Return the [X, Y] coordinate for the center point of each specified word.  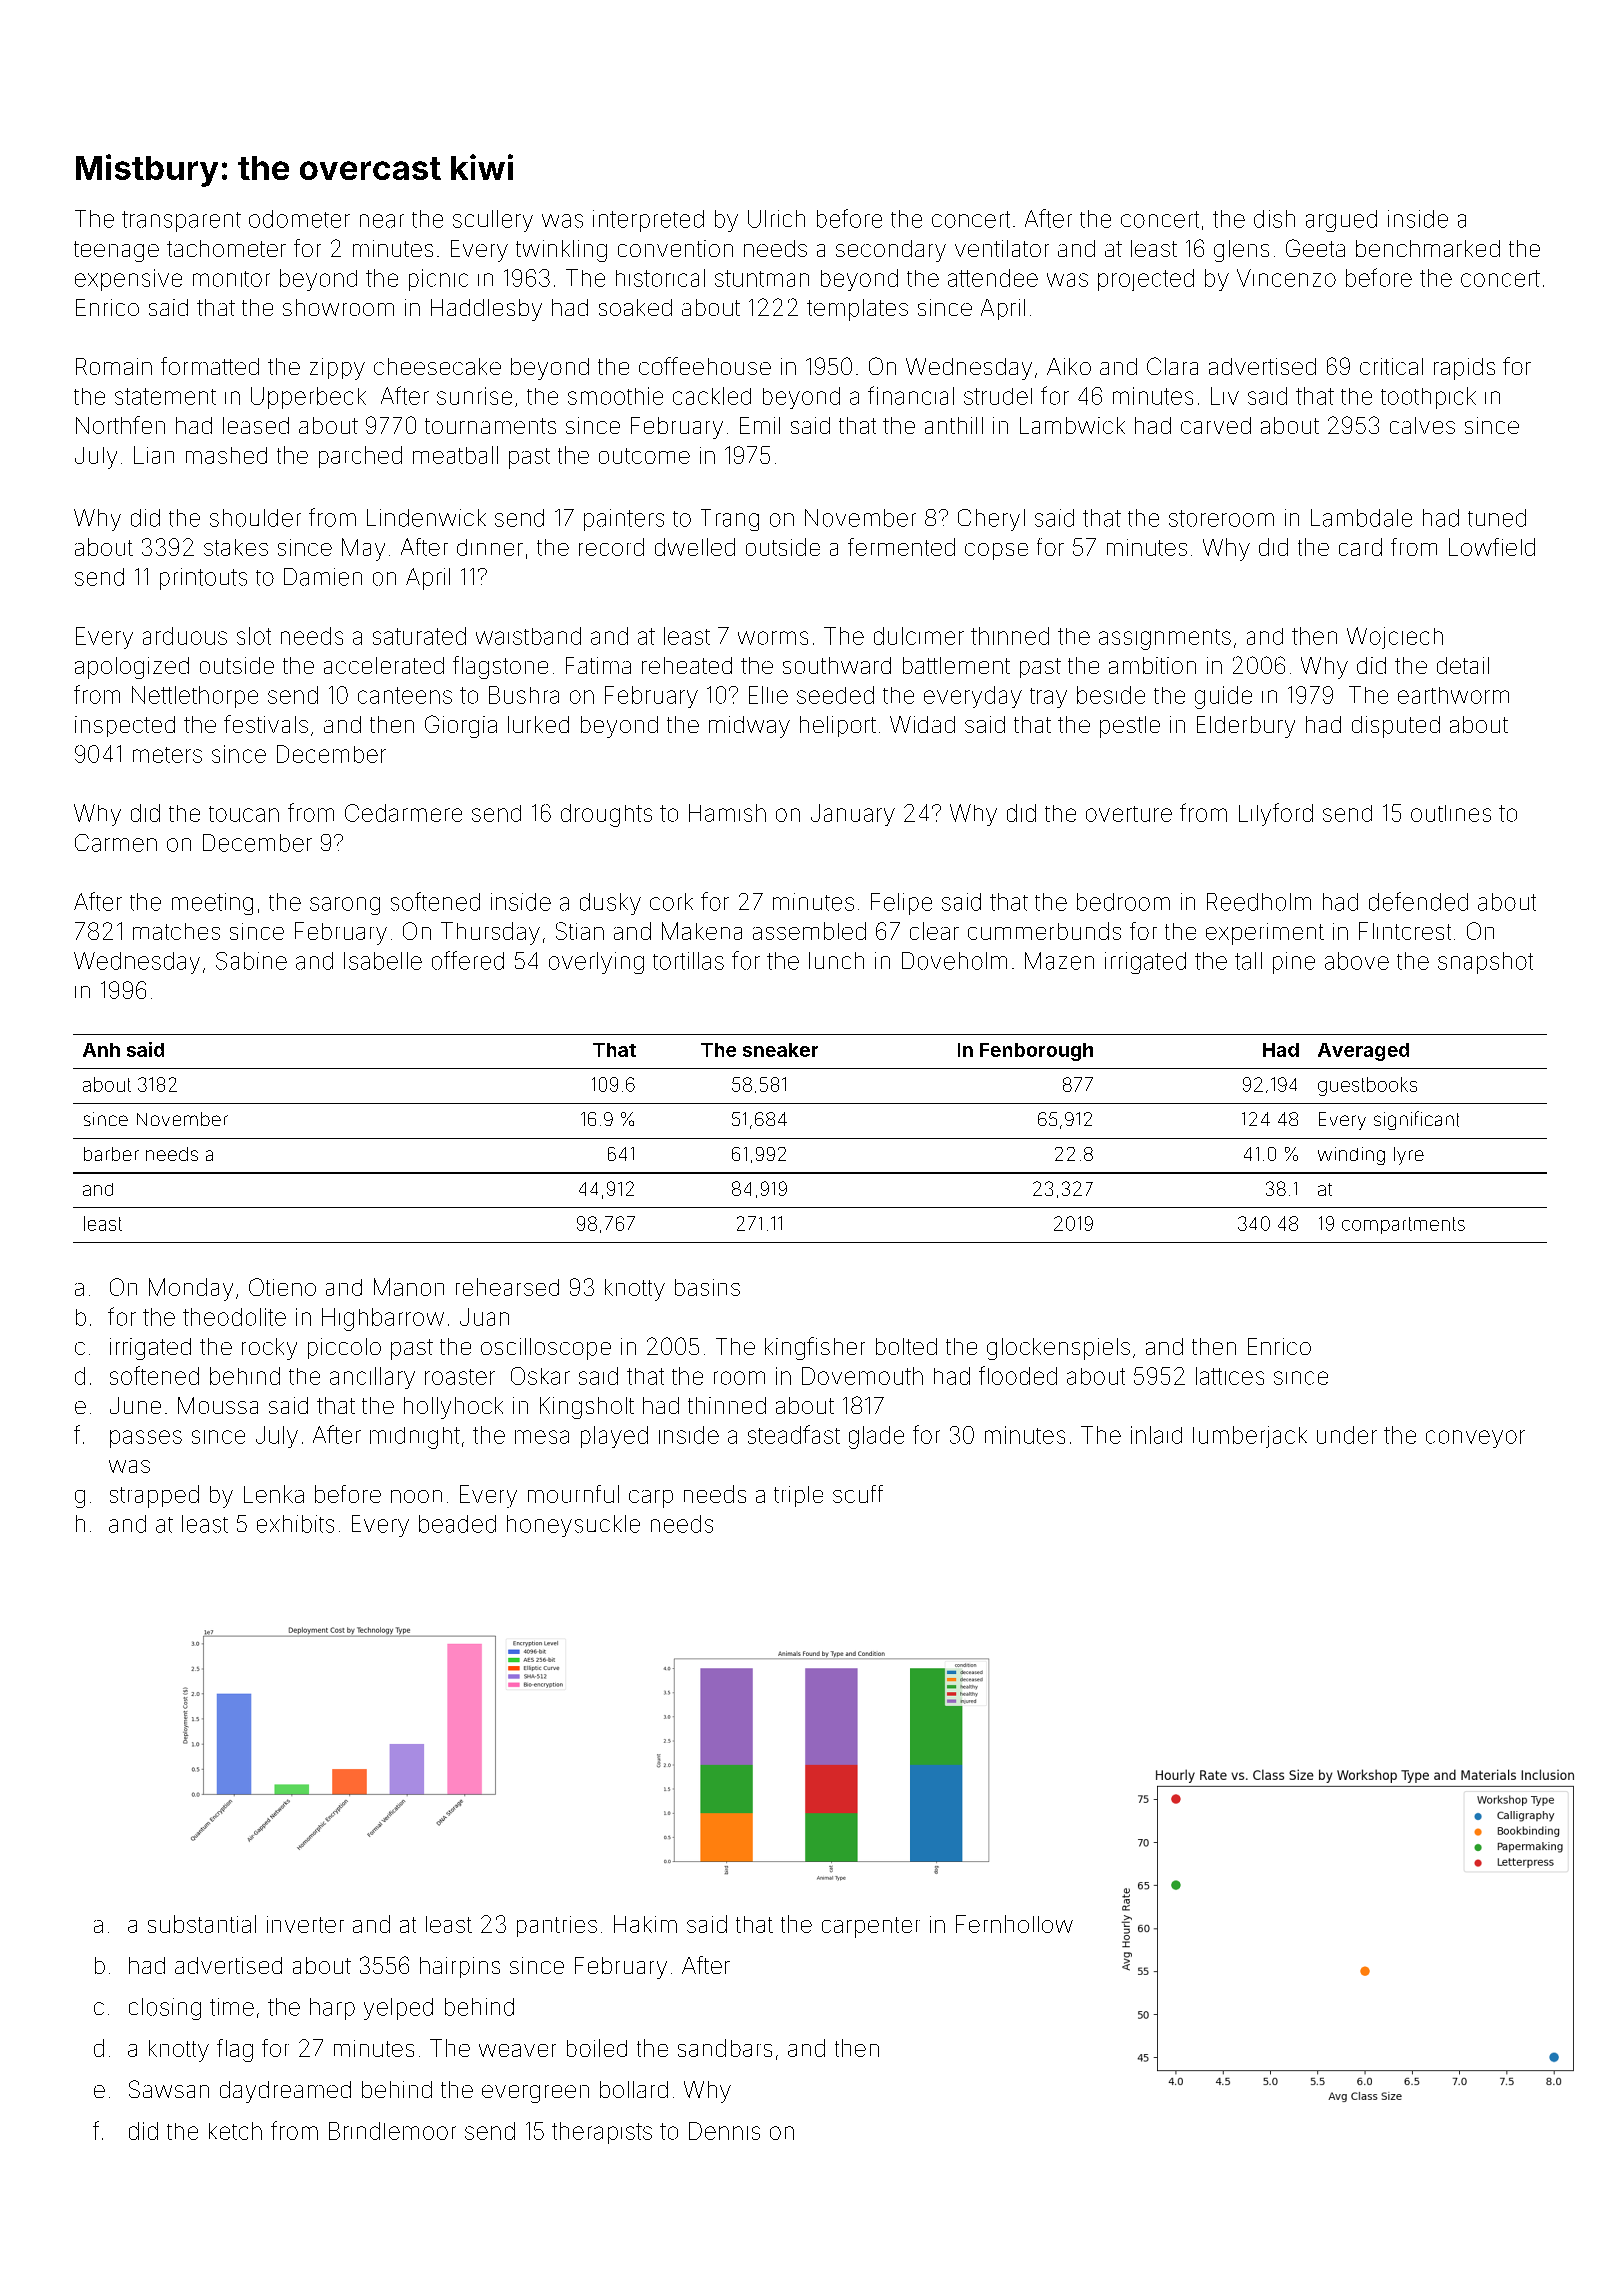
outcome [644, 456]
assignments [1165, 639]
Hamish [727, 813]
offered [468, 960]
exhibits [295, 1524]
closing [165, 2009]
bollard [634, 2089]
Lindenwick [426, 518]
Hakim [645, 1924]
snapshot [1485, 963]
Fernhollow [1014, 1924]
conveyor [1475, 1439]
